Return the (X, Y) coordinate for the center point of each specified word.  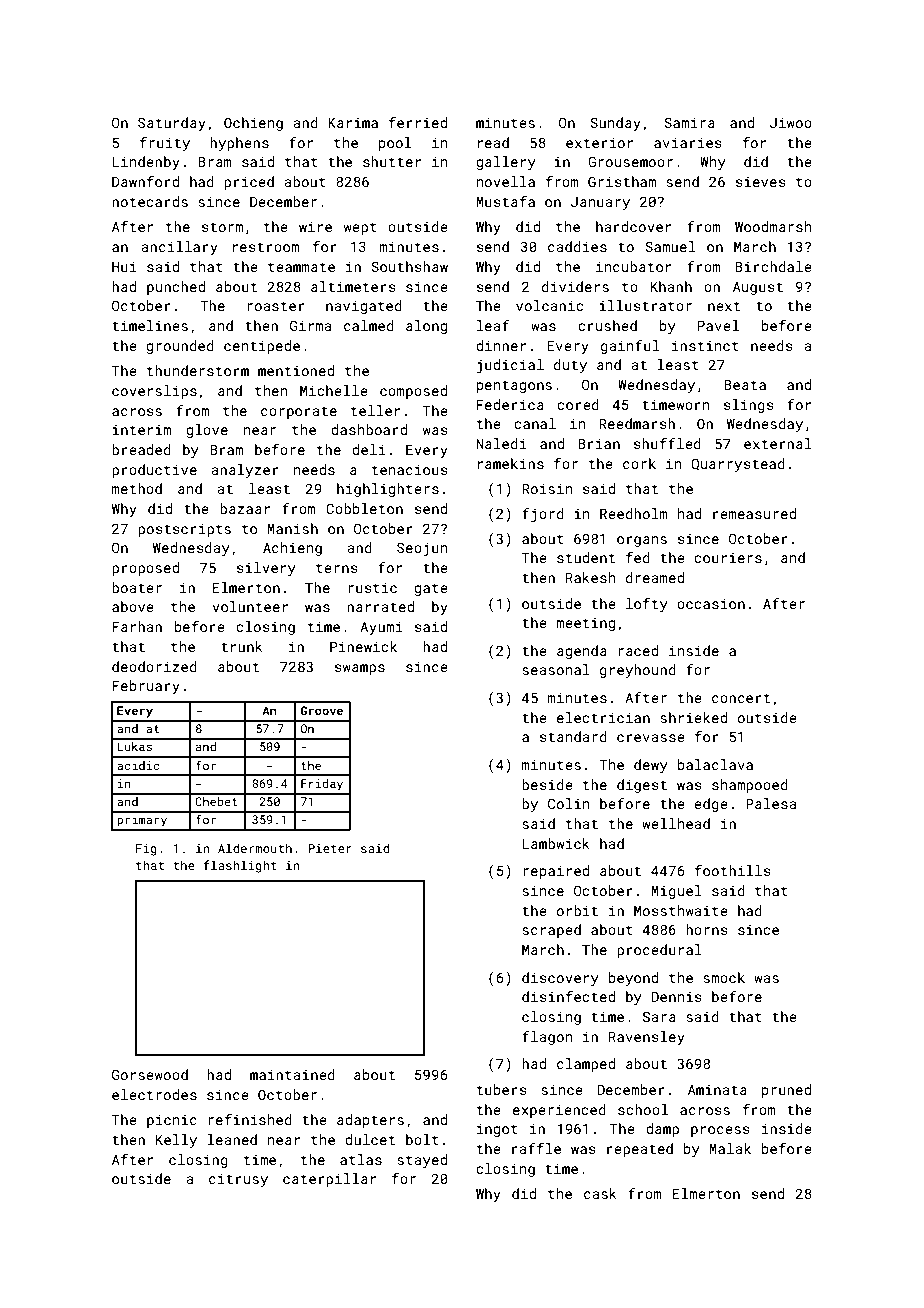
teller (375, 410)
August (758, 288)
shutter (392, 161)
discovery (560, 979)
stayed (422, 1161)
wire (315, 226)
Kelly (176, 1141)
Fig (146, 850)
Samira (689, 122)
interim (141, 430)
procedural (659, 951)
